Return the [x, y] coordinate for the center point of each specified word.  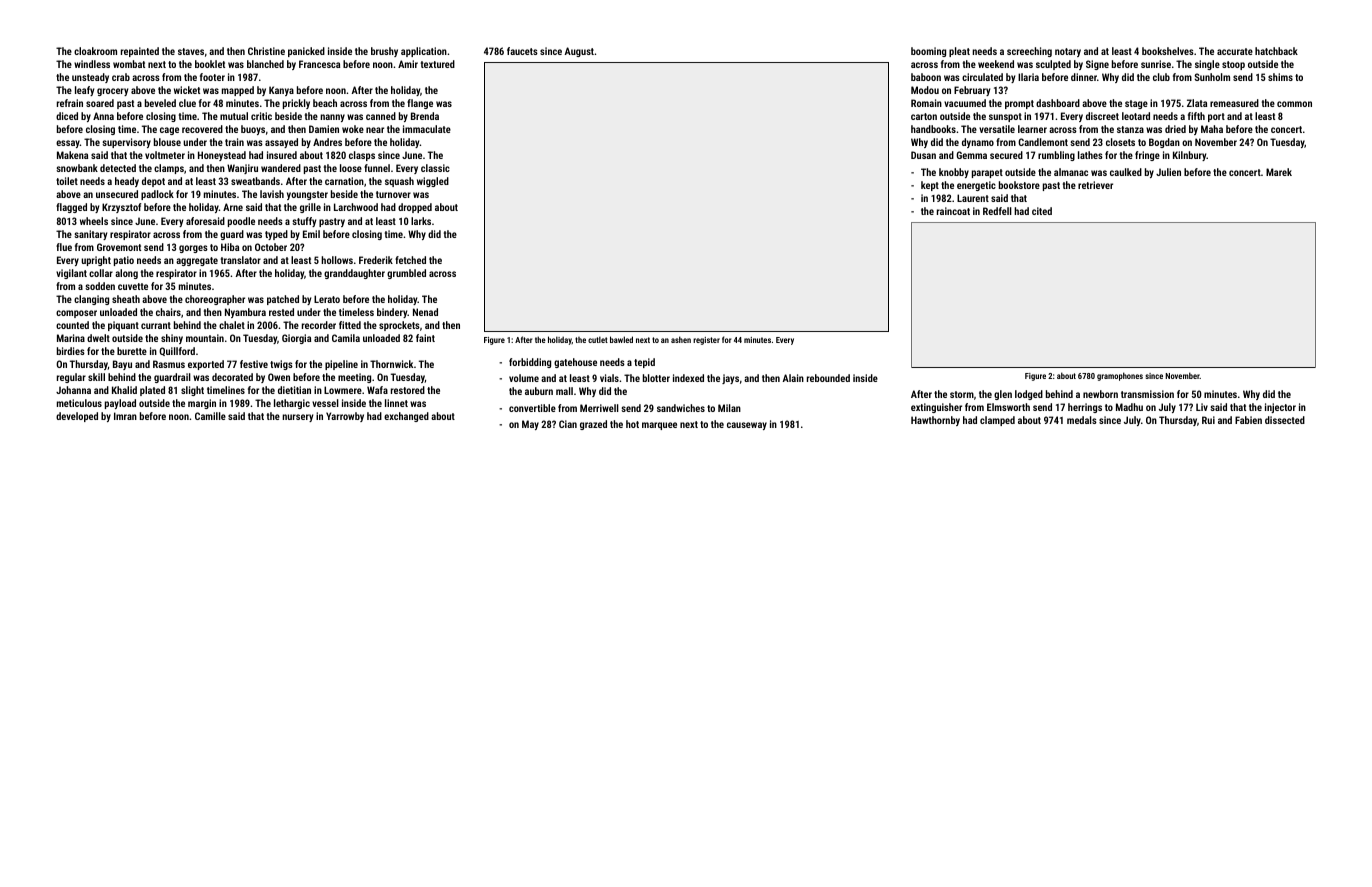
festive [254, 364]
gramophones [1120, 376]
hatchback [1276, 51]
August [579, 52]
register [706, 341]
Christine [266, 51]
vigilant [71, 274]
